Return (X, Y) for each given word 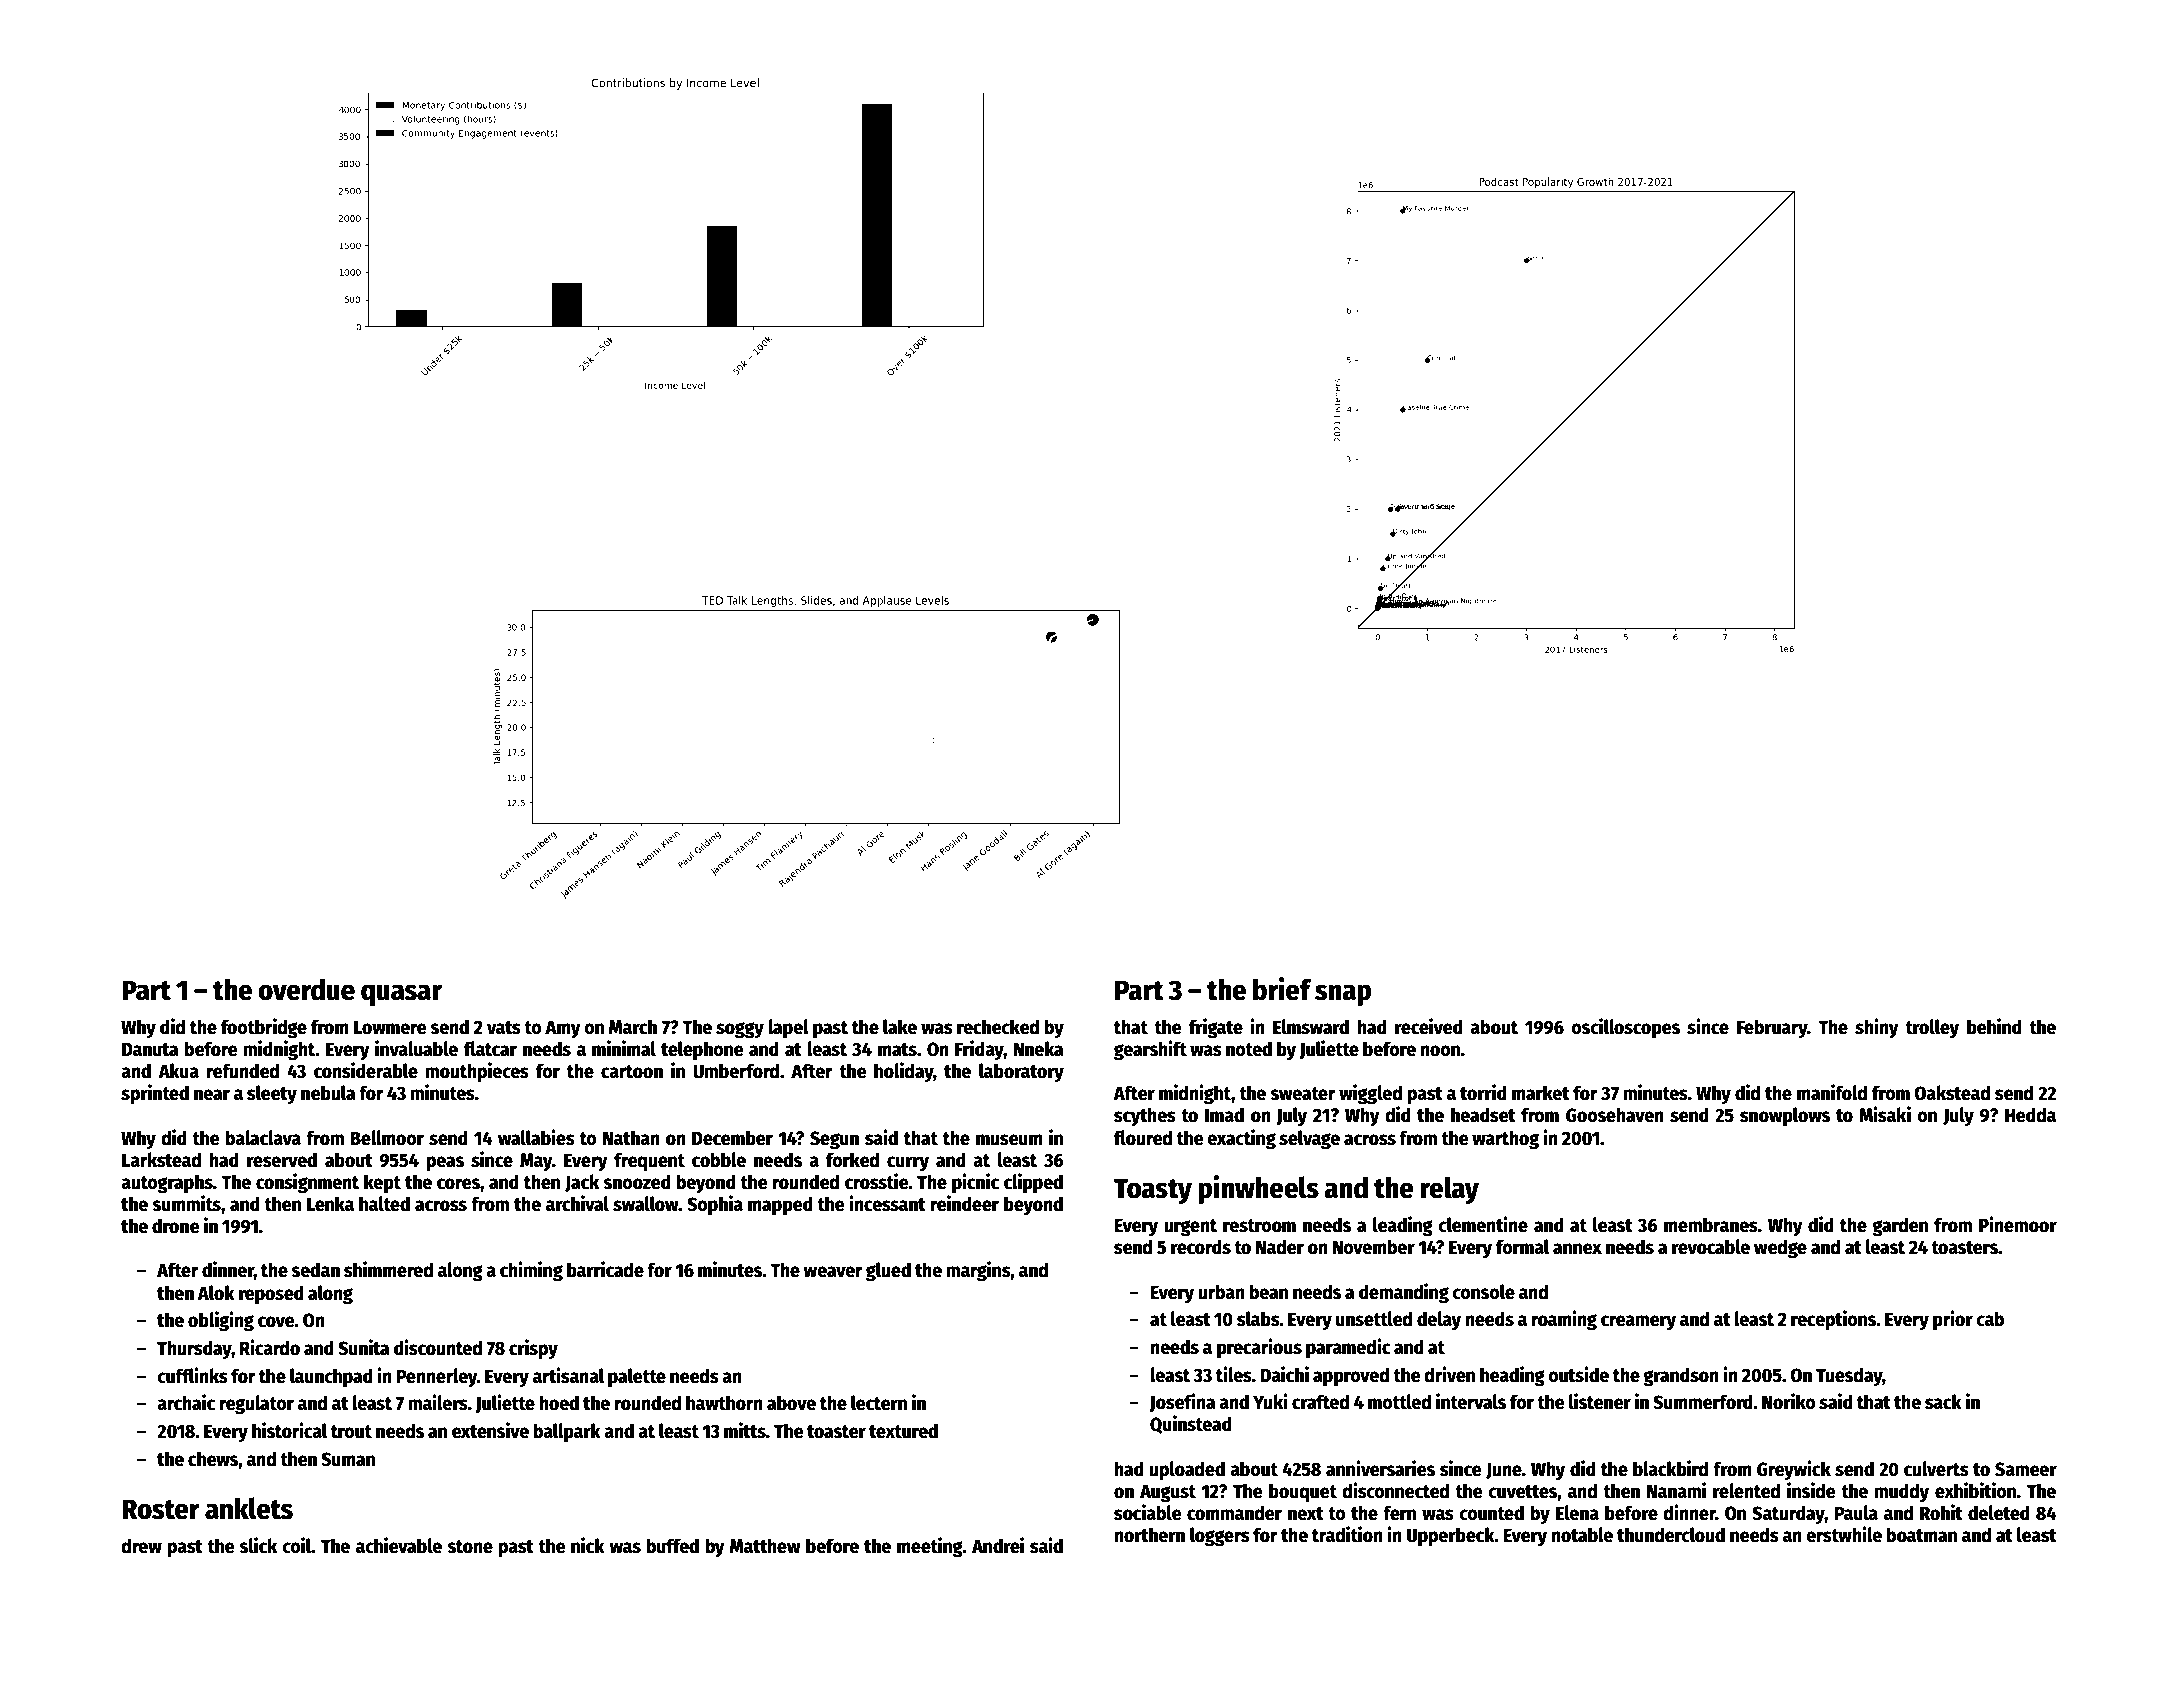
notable (1582, 1535)
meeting (930, 1547)
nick (588, 1545)
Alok (216, 1293)
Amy (563, 1029)
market (1541, 1093)
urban (1221, 1292)
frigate (1216, 1028)
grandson (1681, 1376)
